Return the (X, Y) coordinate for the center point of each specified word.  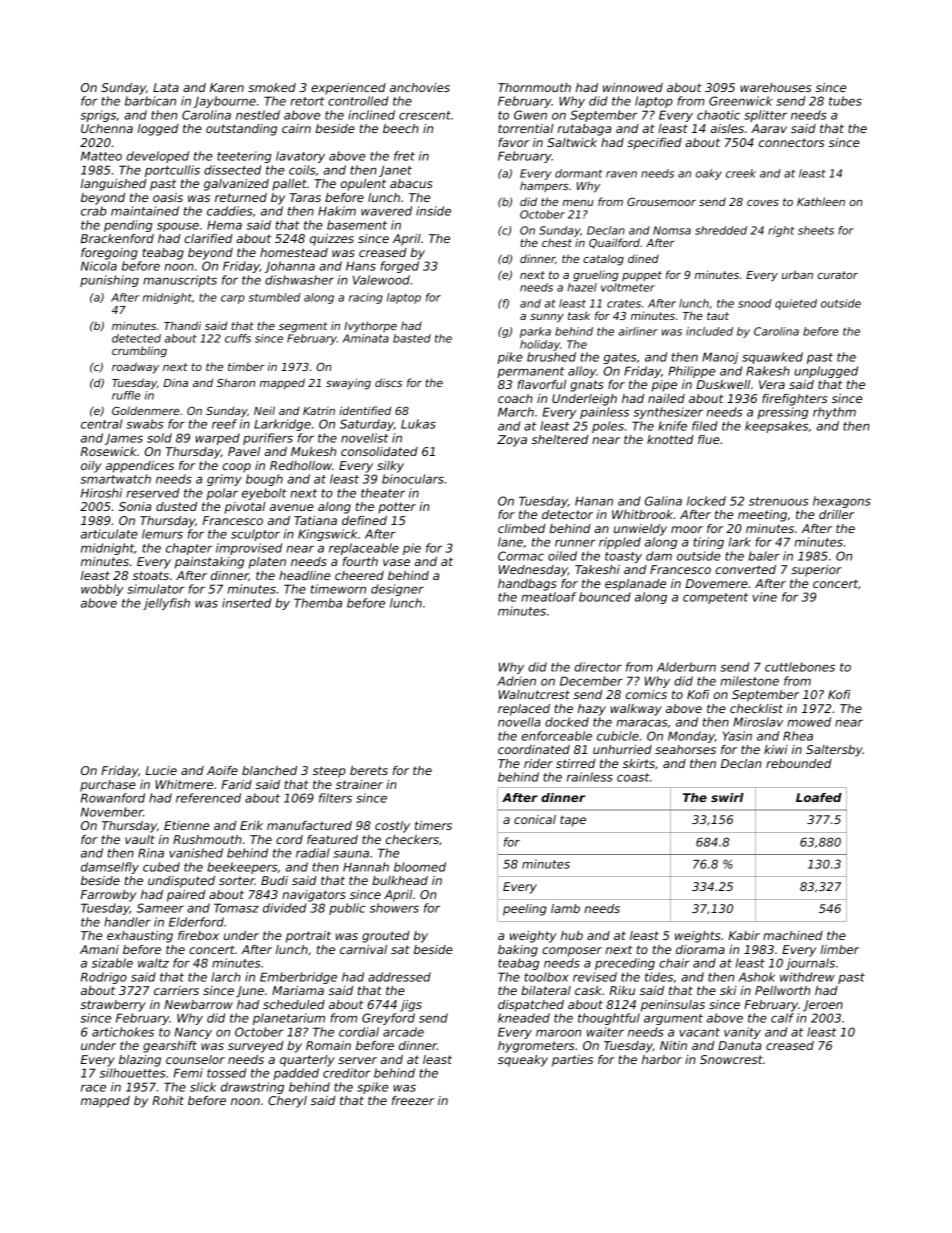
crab (94, 211)
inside (433, 211)
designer (397, 590)
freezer (413, 1100)
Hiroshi (101, 493)
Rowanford (113, 798)
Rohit (168, 1100)
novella (519, 722)
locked (706, 501)
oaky (709, 174)
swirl (727, 797)
